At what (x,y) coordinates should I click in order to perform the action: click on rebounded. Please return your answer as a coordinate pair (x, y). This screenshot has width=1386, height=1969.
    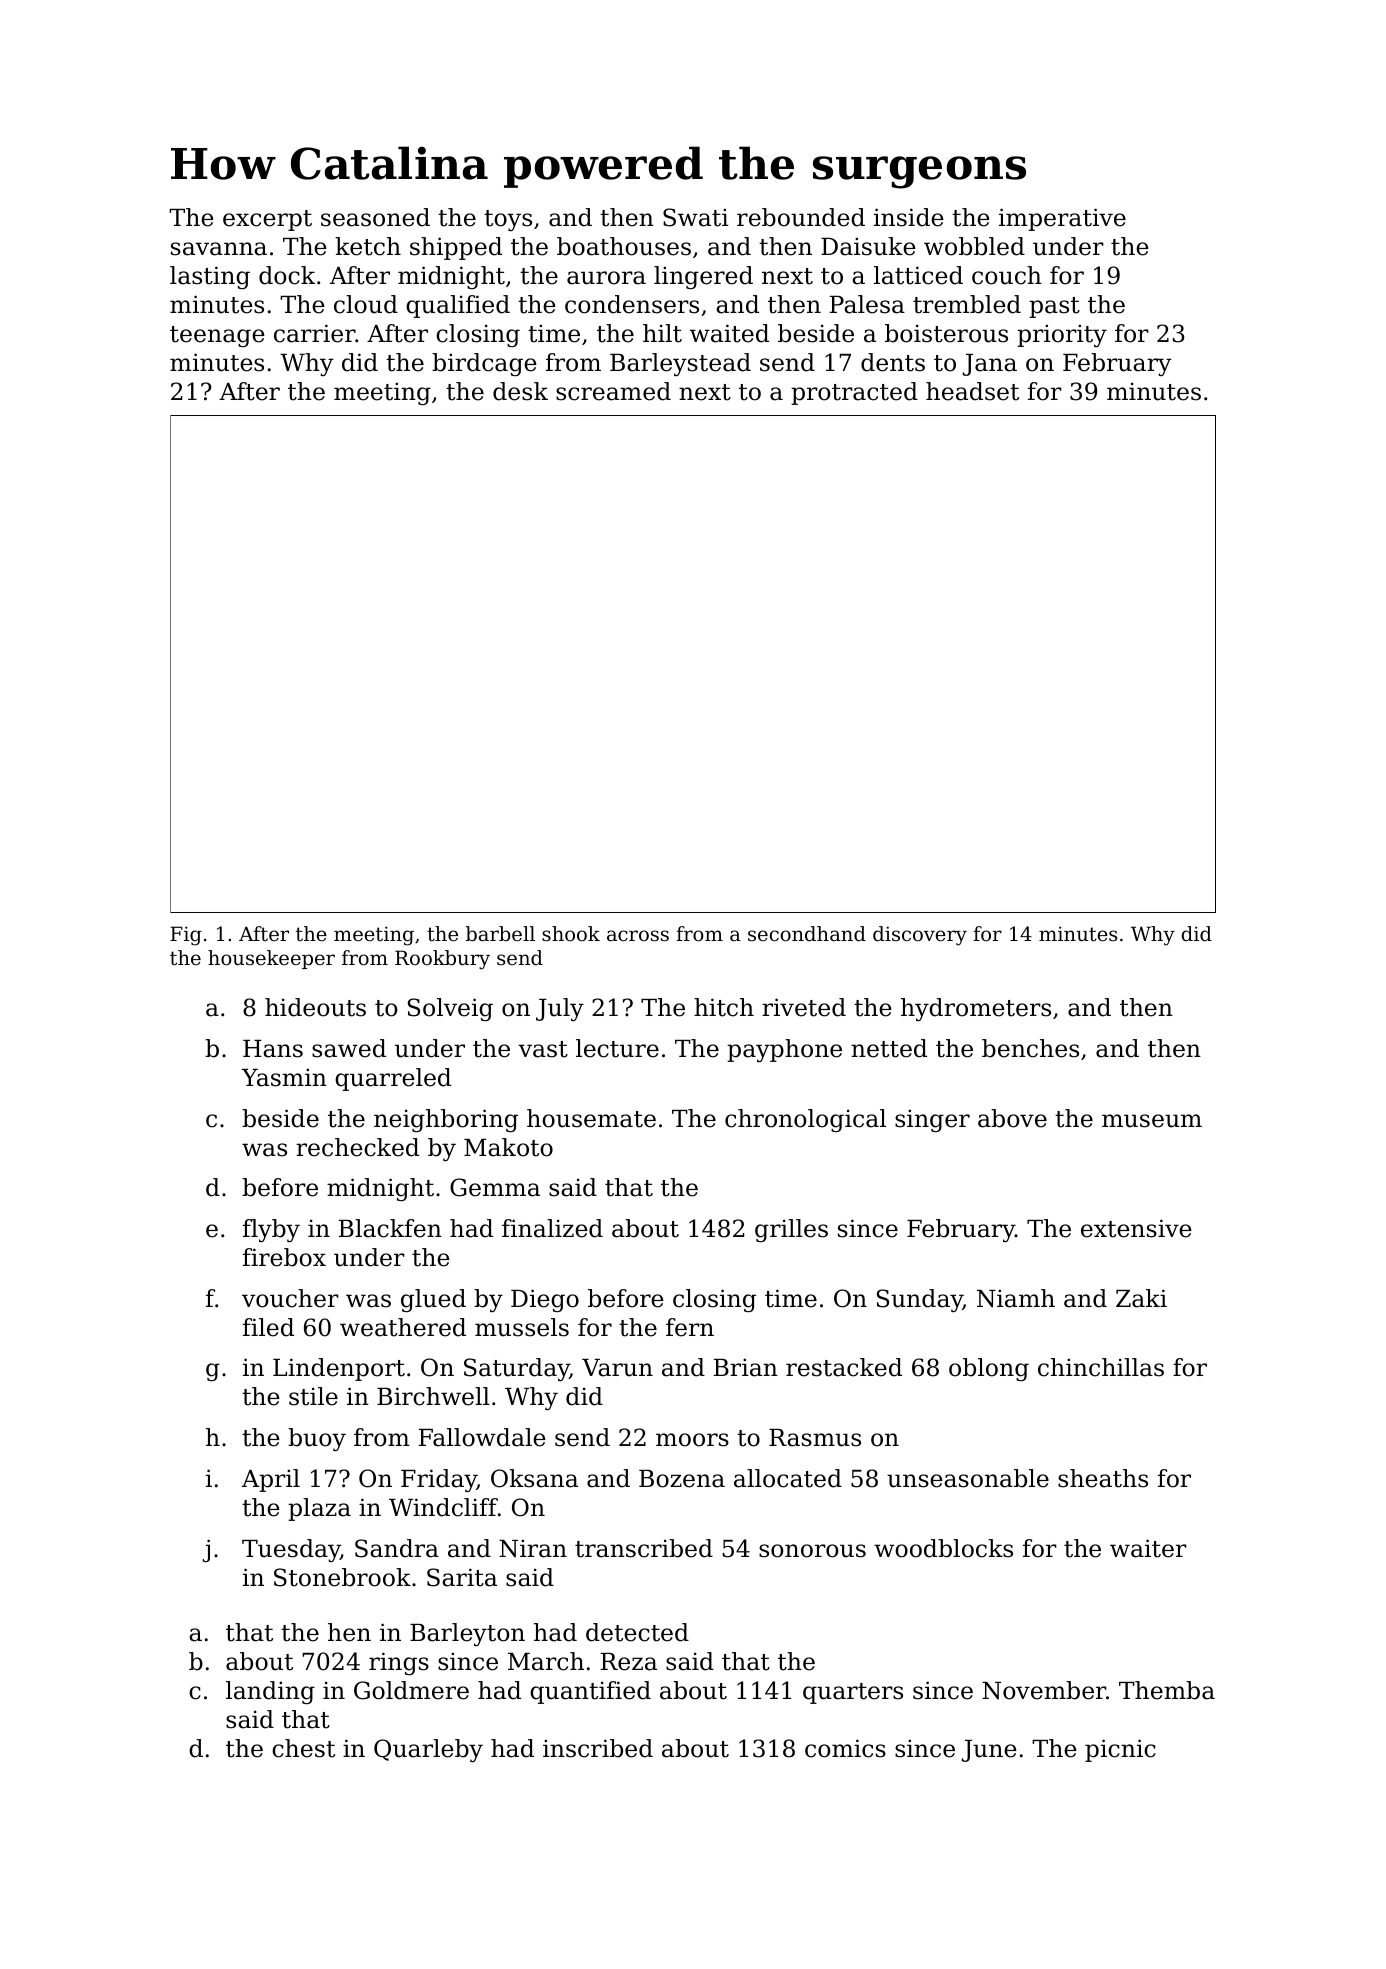
    Looking at the image, I should click on (801, 217).
